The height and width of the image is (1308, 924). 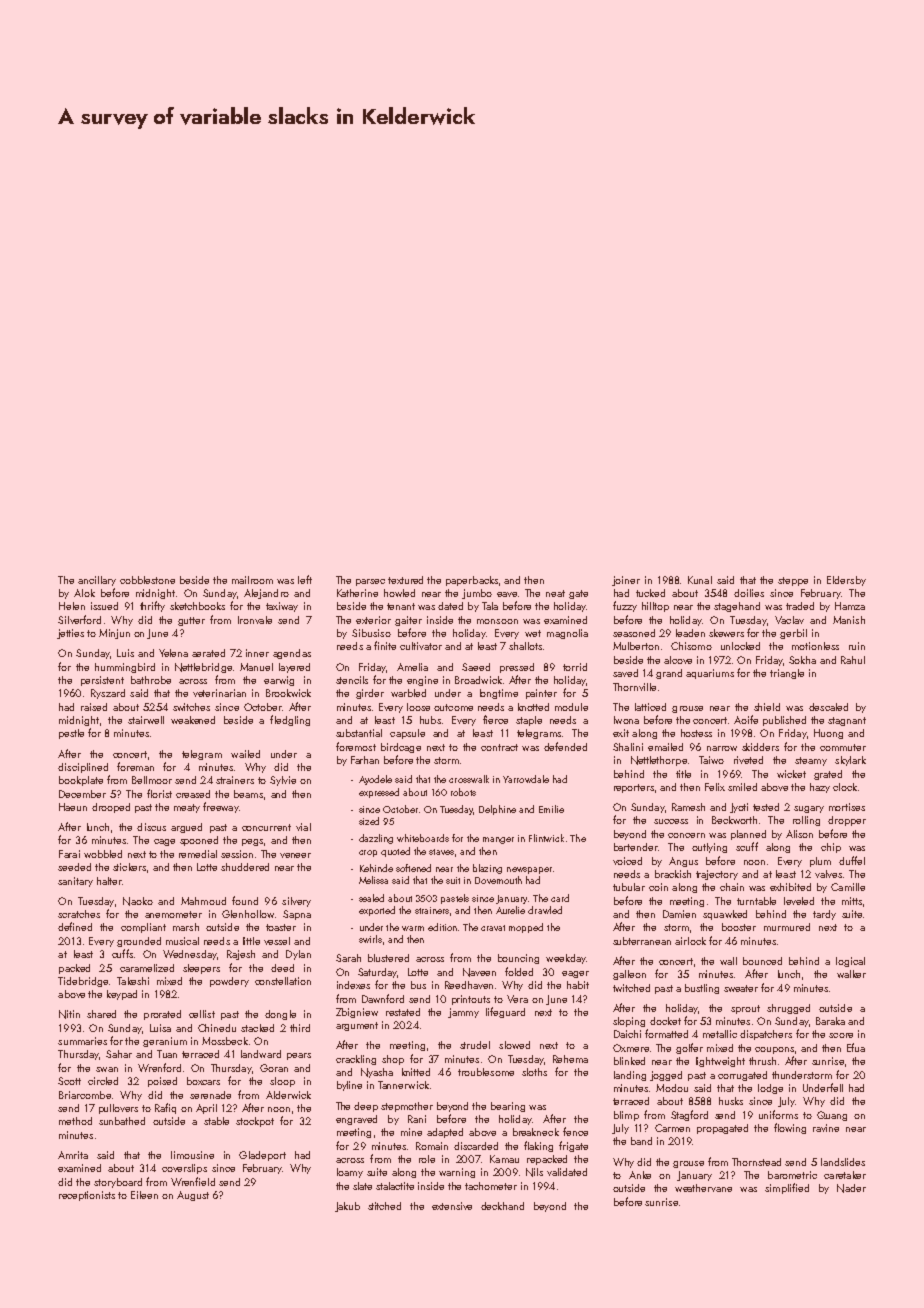 What do you see at coordinates (502, 1206) in the image?
I see `deckhand` at bounding box center [502, 1206].
